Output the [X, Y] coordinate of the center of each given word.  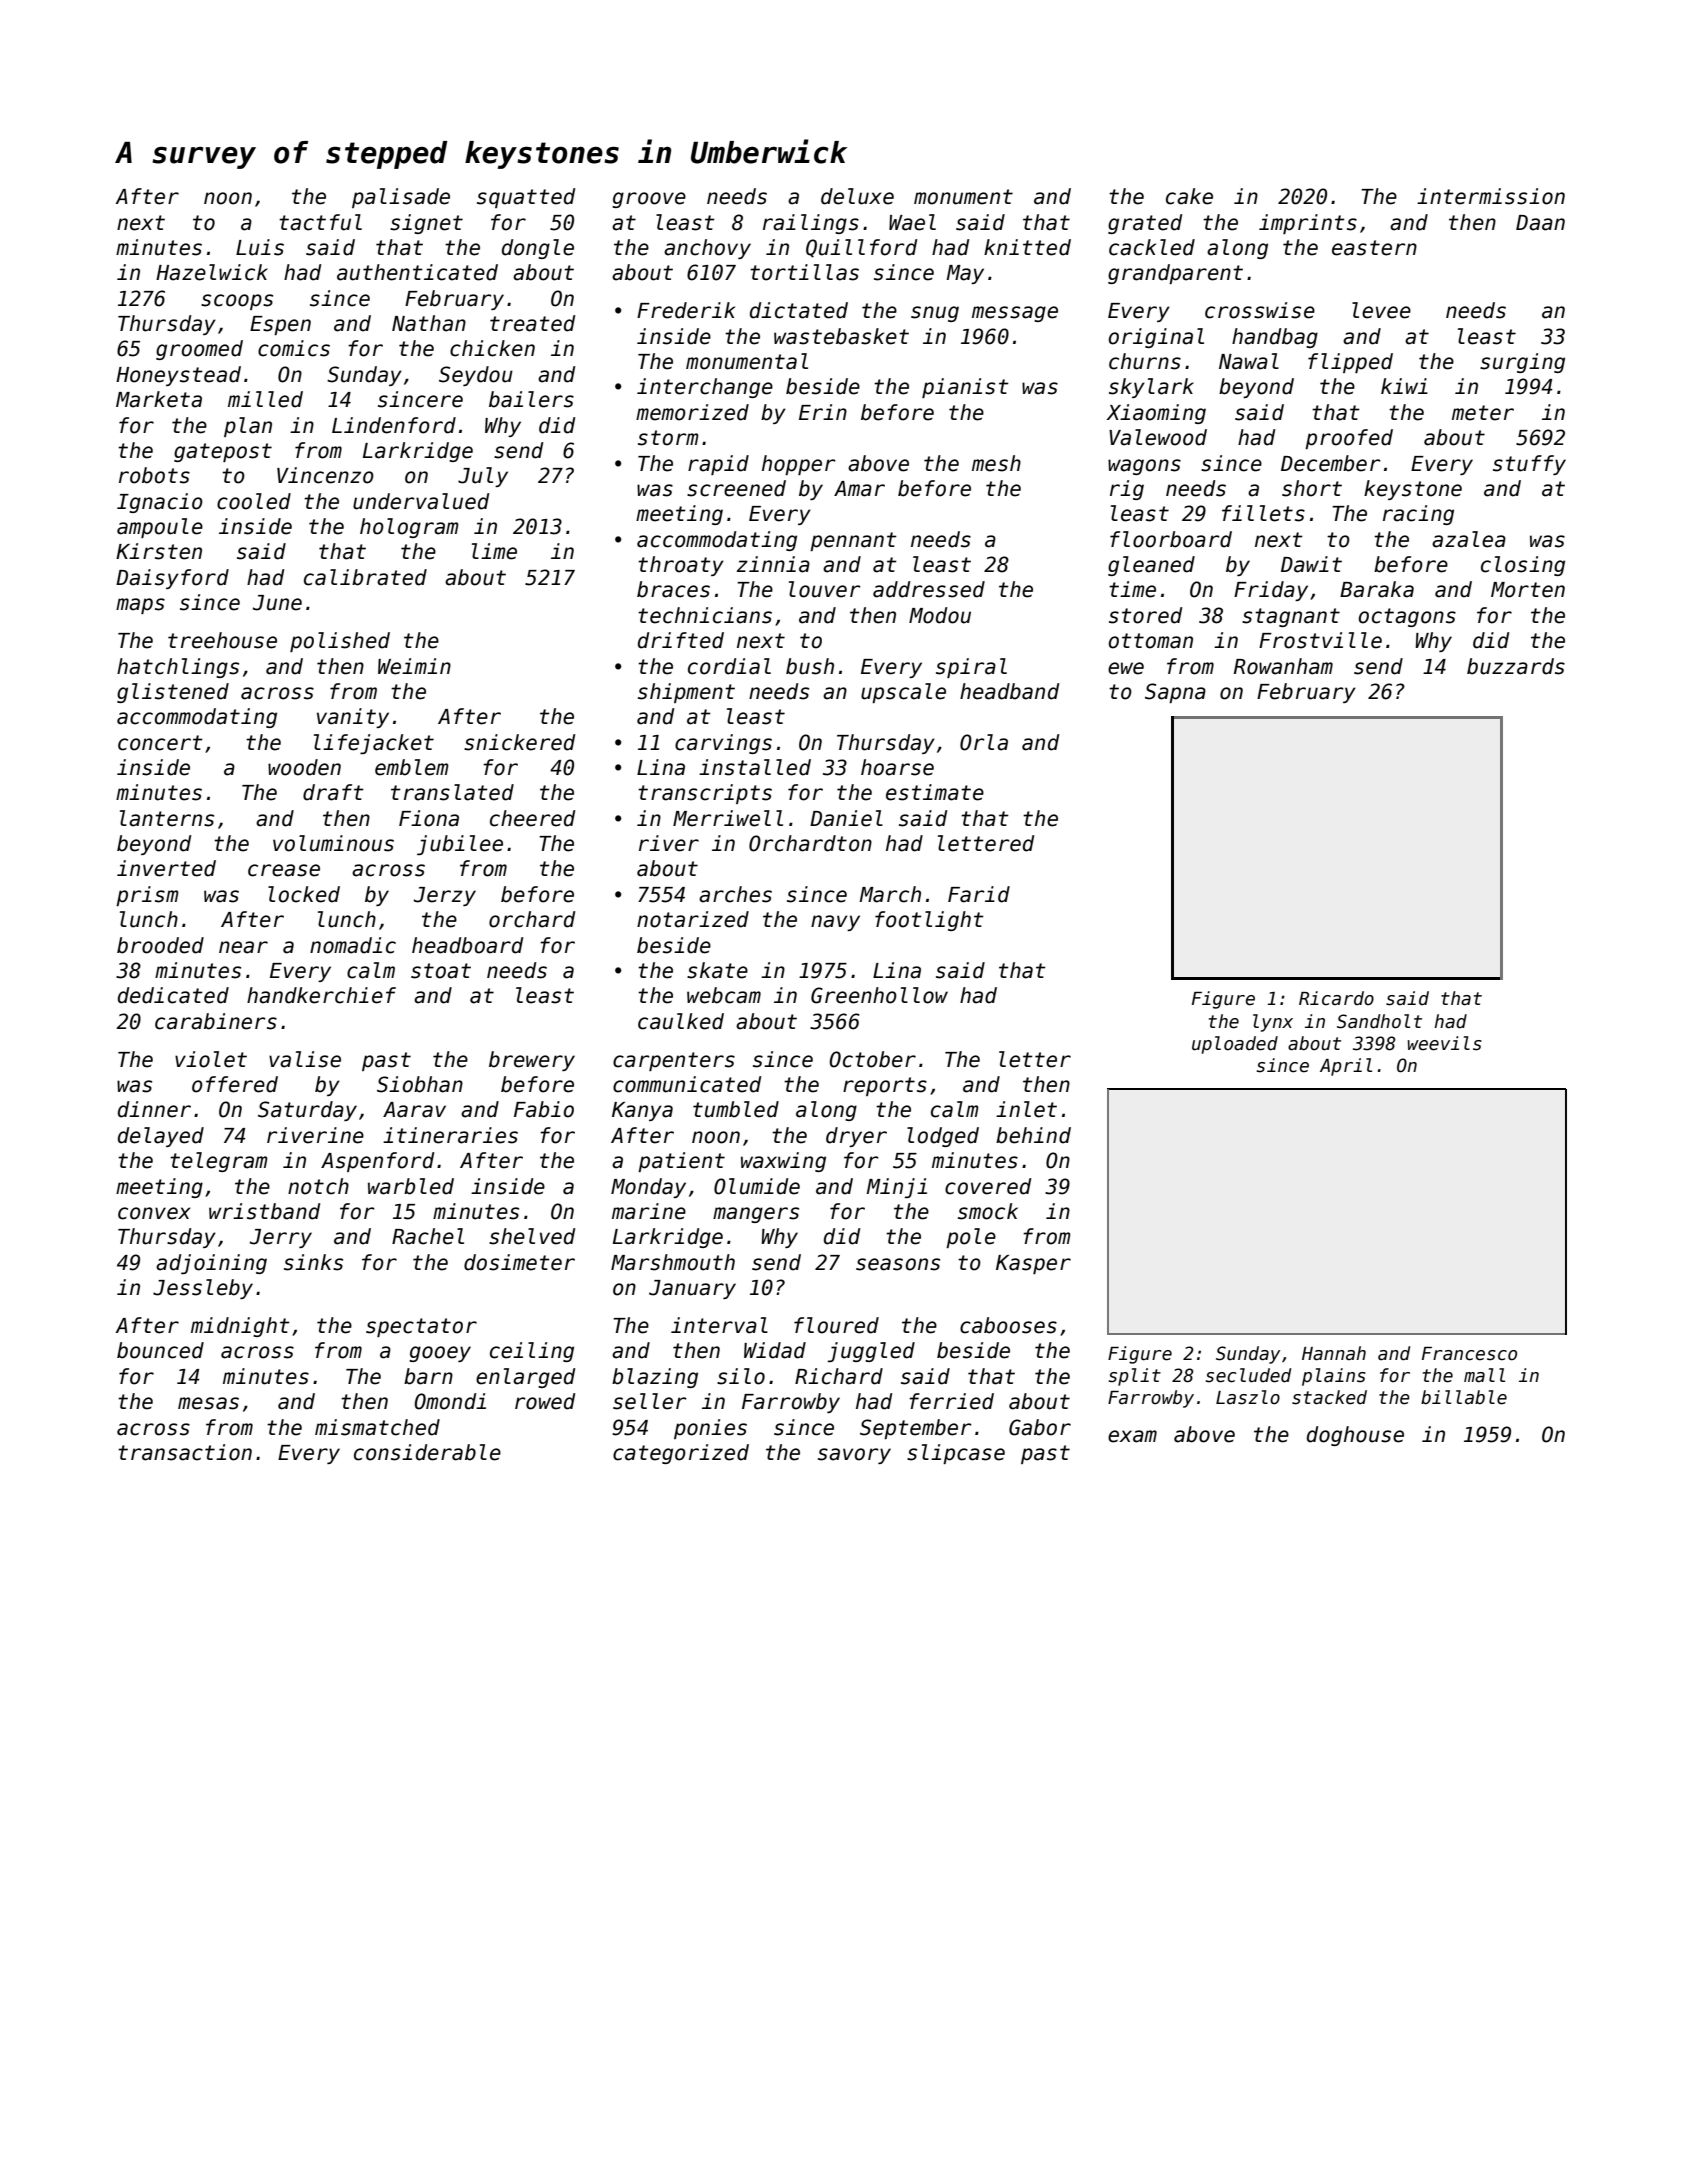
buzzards [1516, 666]
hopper [799, 465]
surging [1522, 363]
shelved [532, 1236]
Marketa [159, 399]
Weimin [414, 666]
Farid [979, 894]
